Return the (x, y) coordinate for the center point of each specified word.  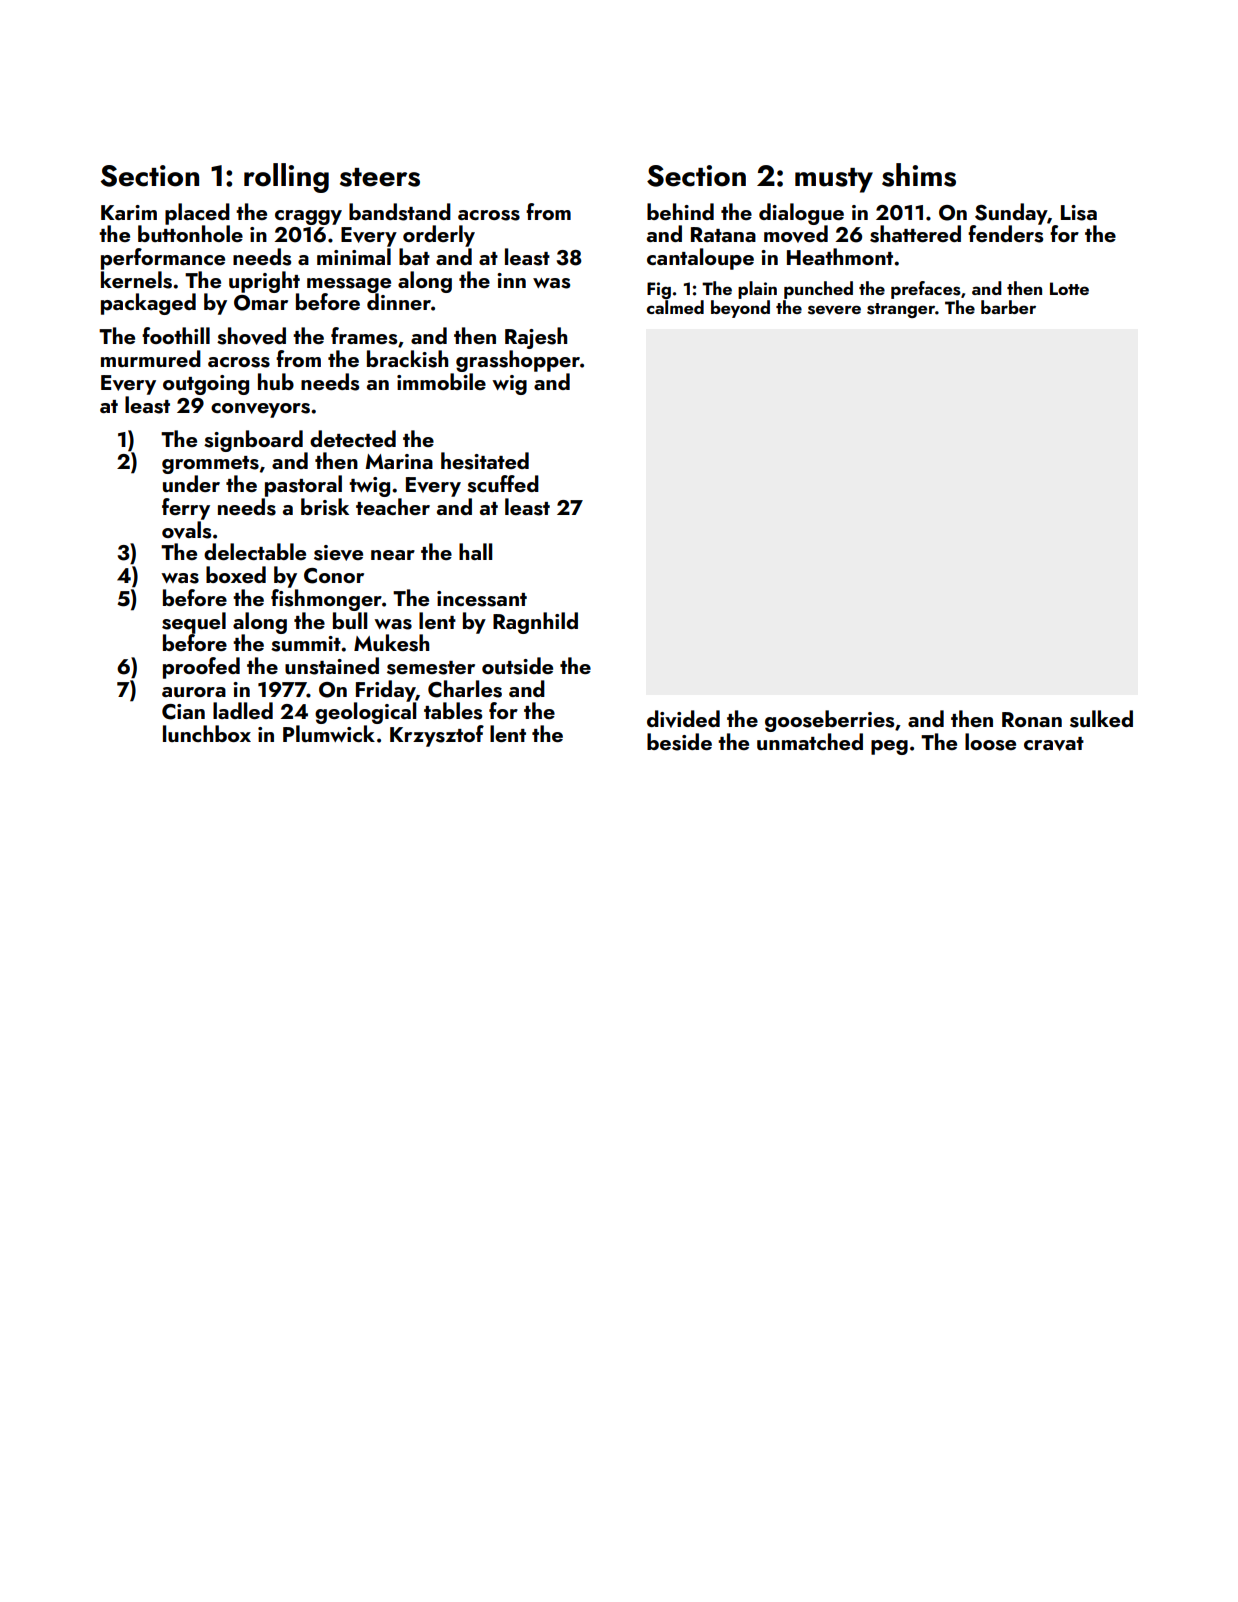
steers (380, 177)
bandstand (400, 212)
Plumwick (329, 733)
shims (919, 175)
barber (1008, 307)
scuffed (503, 484)
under (191, 483)
